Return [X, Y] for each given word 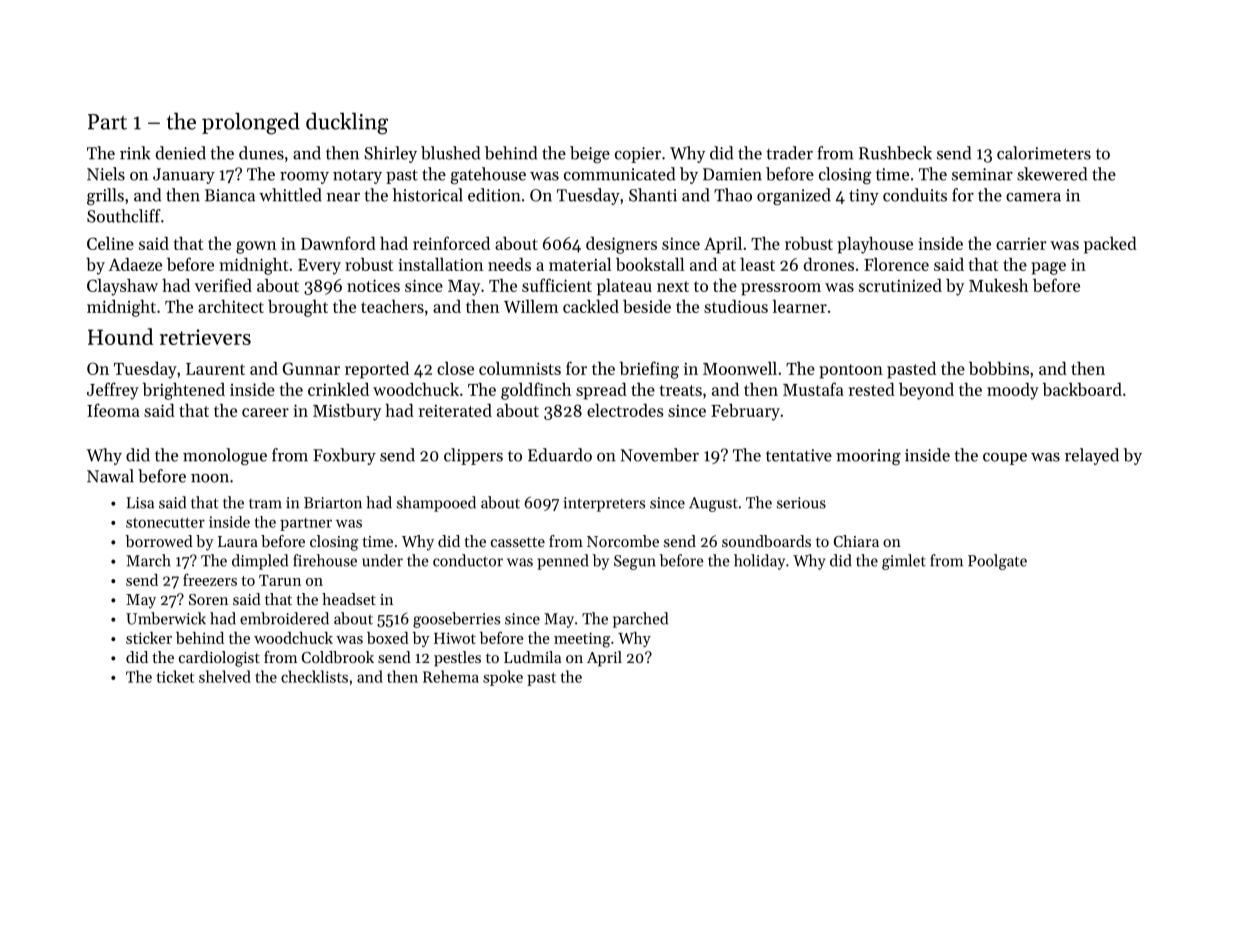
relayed [1092, 456]
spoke [503, 678]
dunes [261, 153]
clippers [473, 456]
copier [638, 155]
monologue [225, 456]
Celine [110, 243]
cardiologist [219, 659]
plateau [624, 287]
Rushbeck [895, 153]
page [1048, 268]
